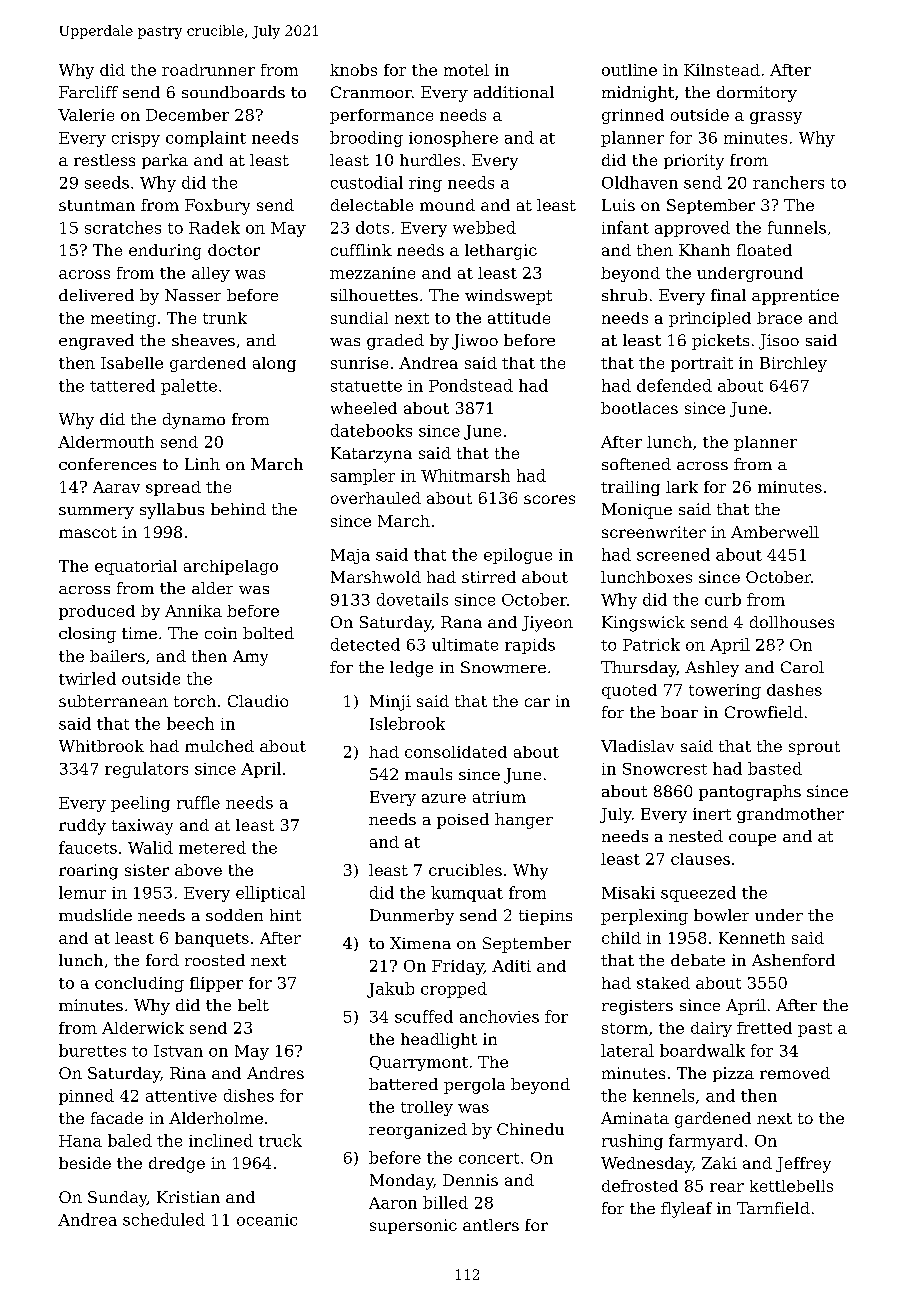  What do you see at coordinates (722, 70) in the screenshot?
I see `Kilnstead` at bounding box center [722, 70].
